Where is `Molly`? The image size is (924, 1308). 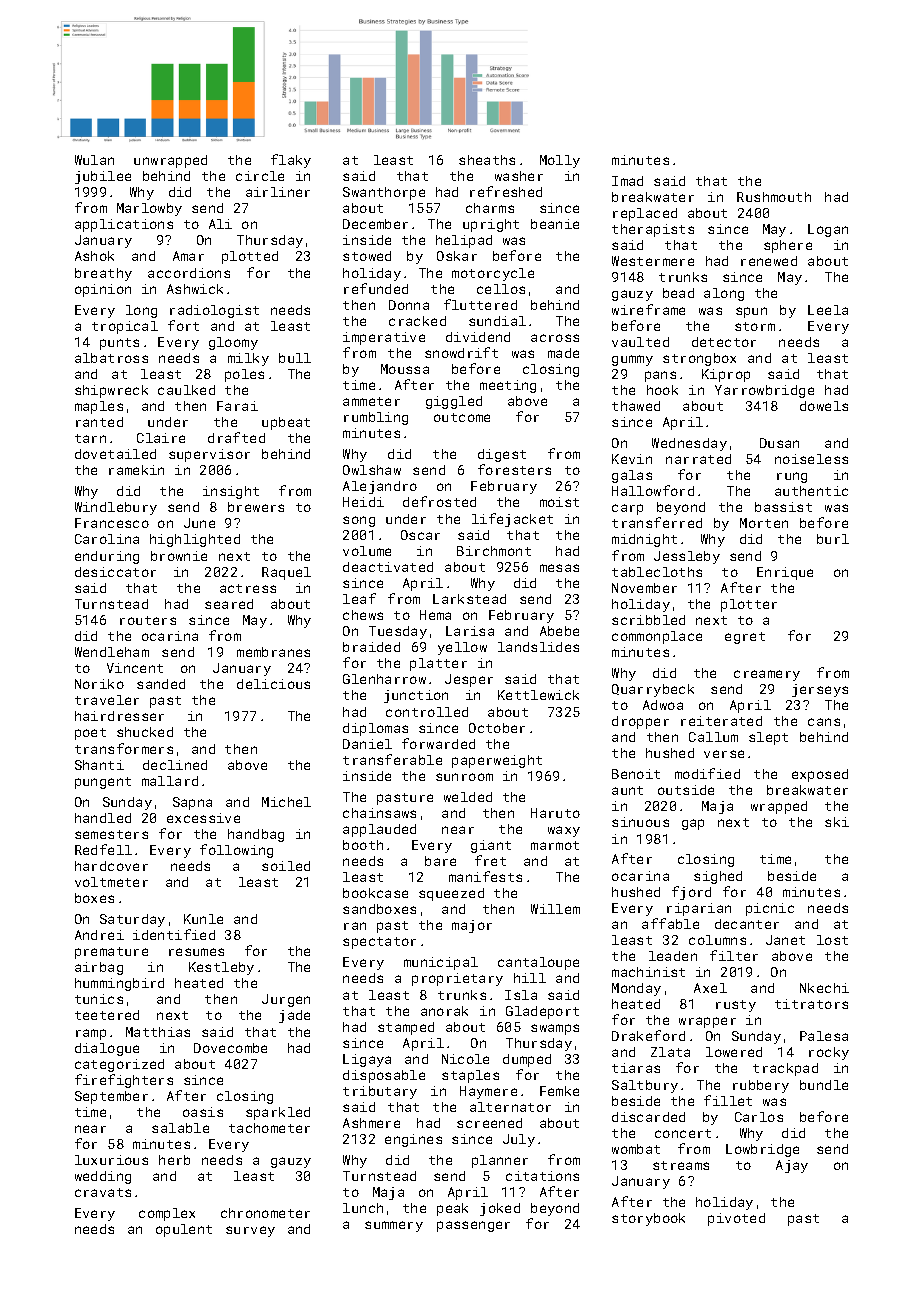 Molly is located at coordinates (560, 161).
